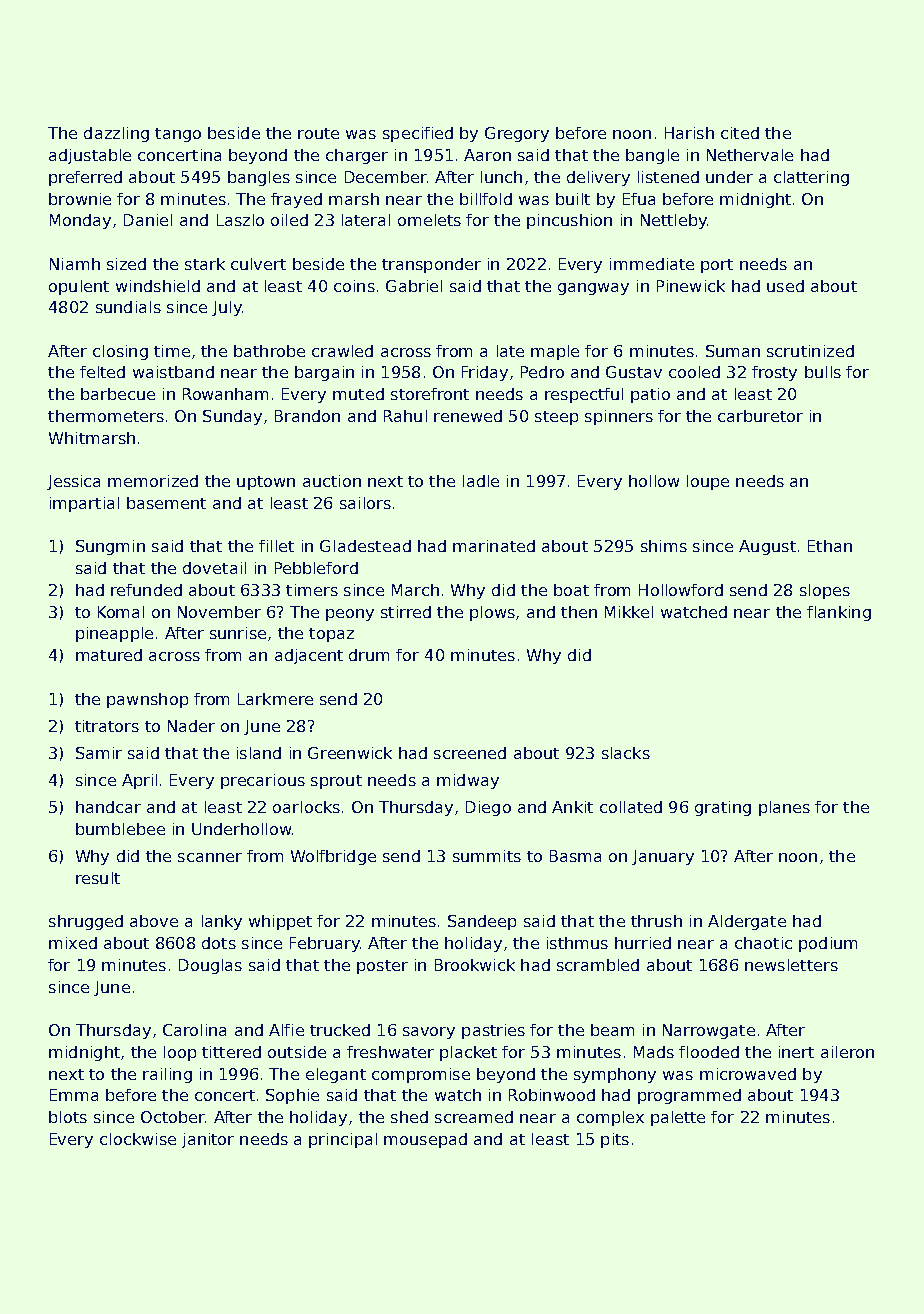  Describe the element at coordinates (747, 922) in the page. I see `Aldergate` at that location.
